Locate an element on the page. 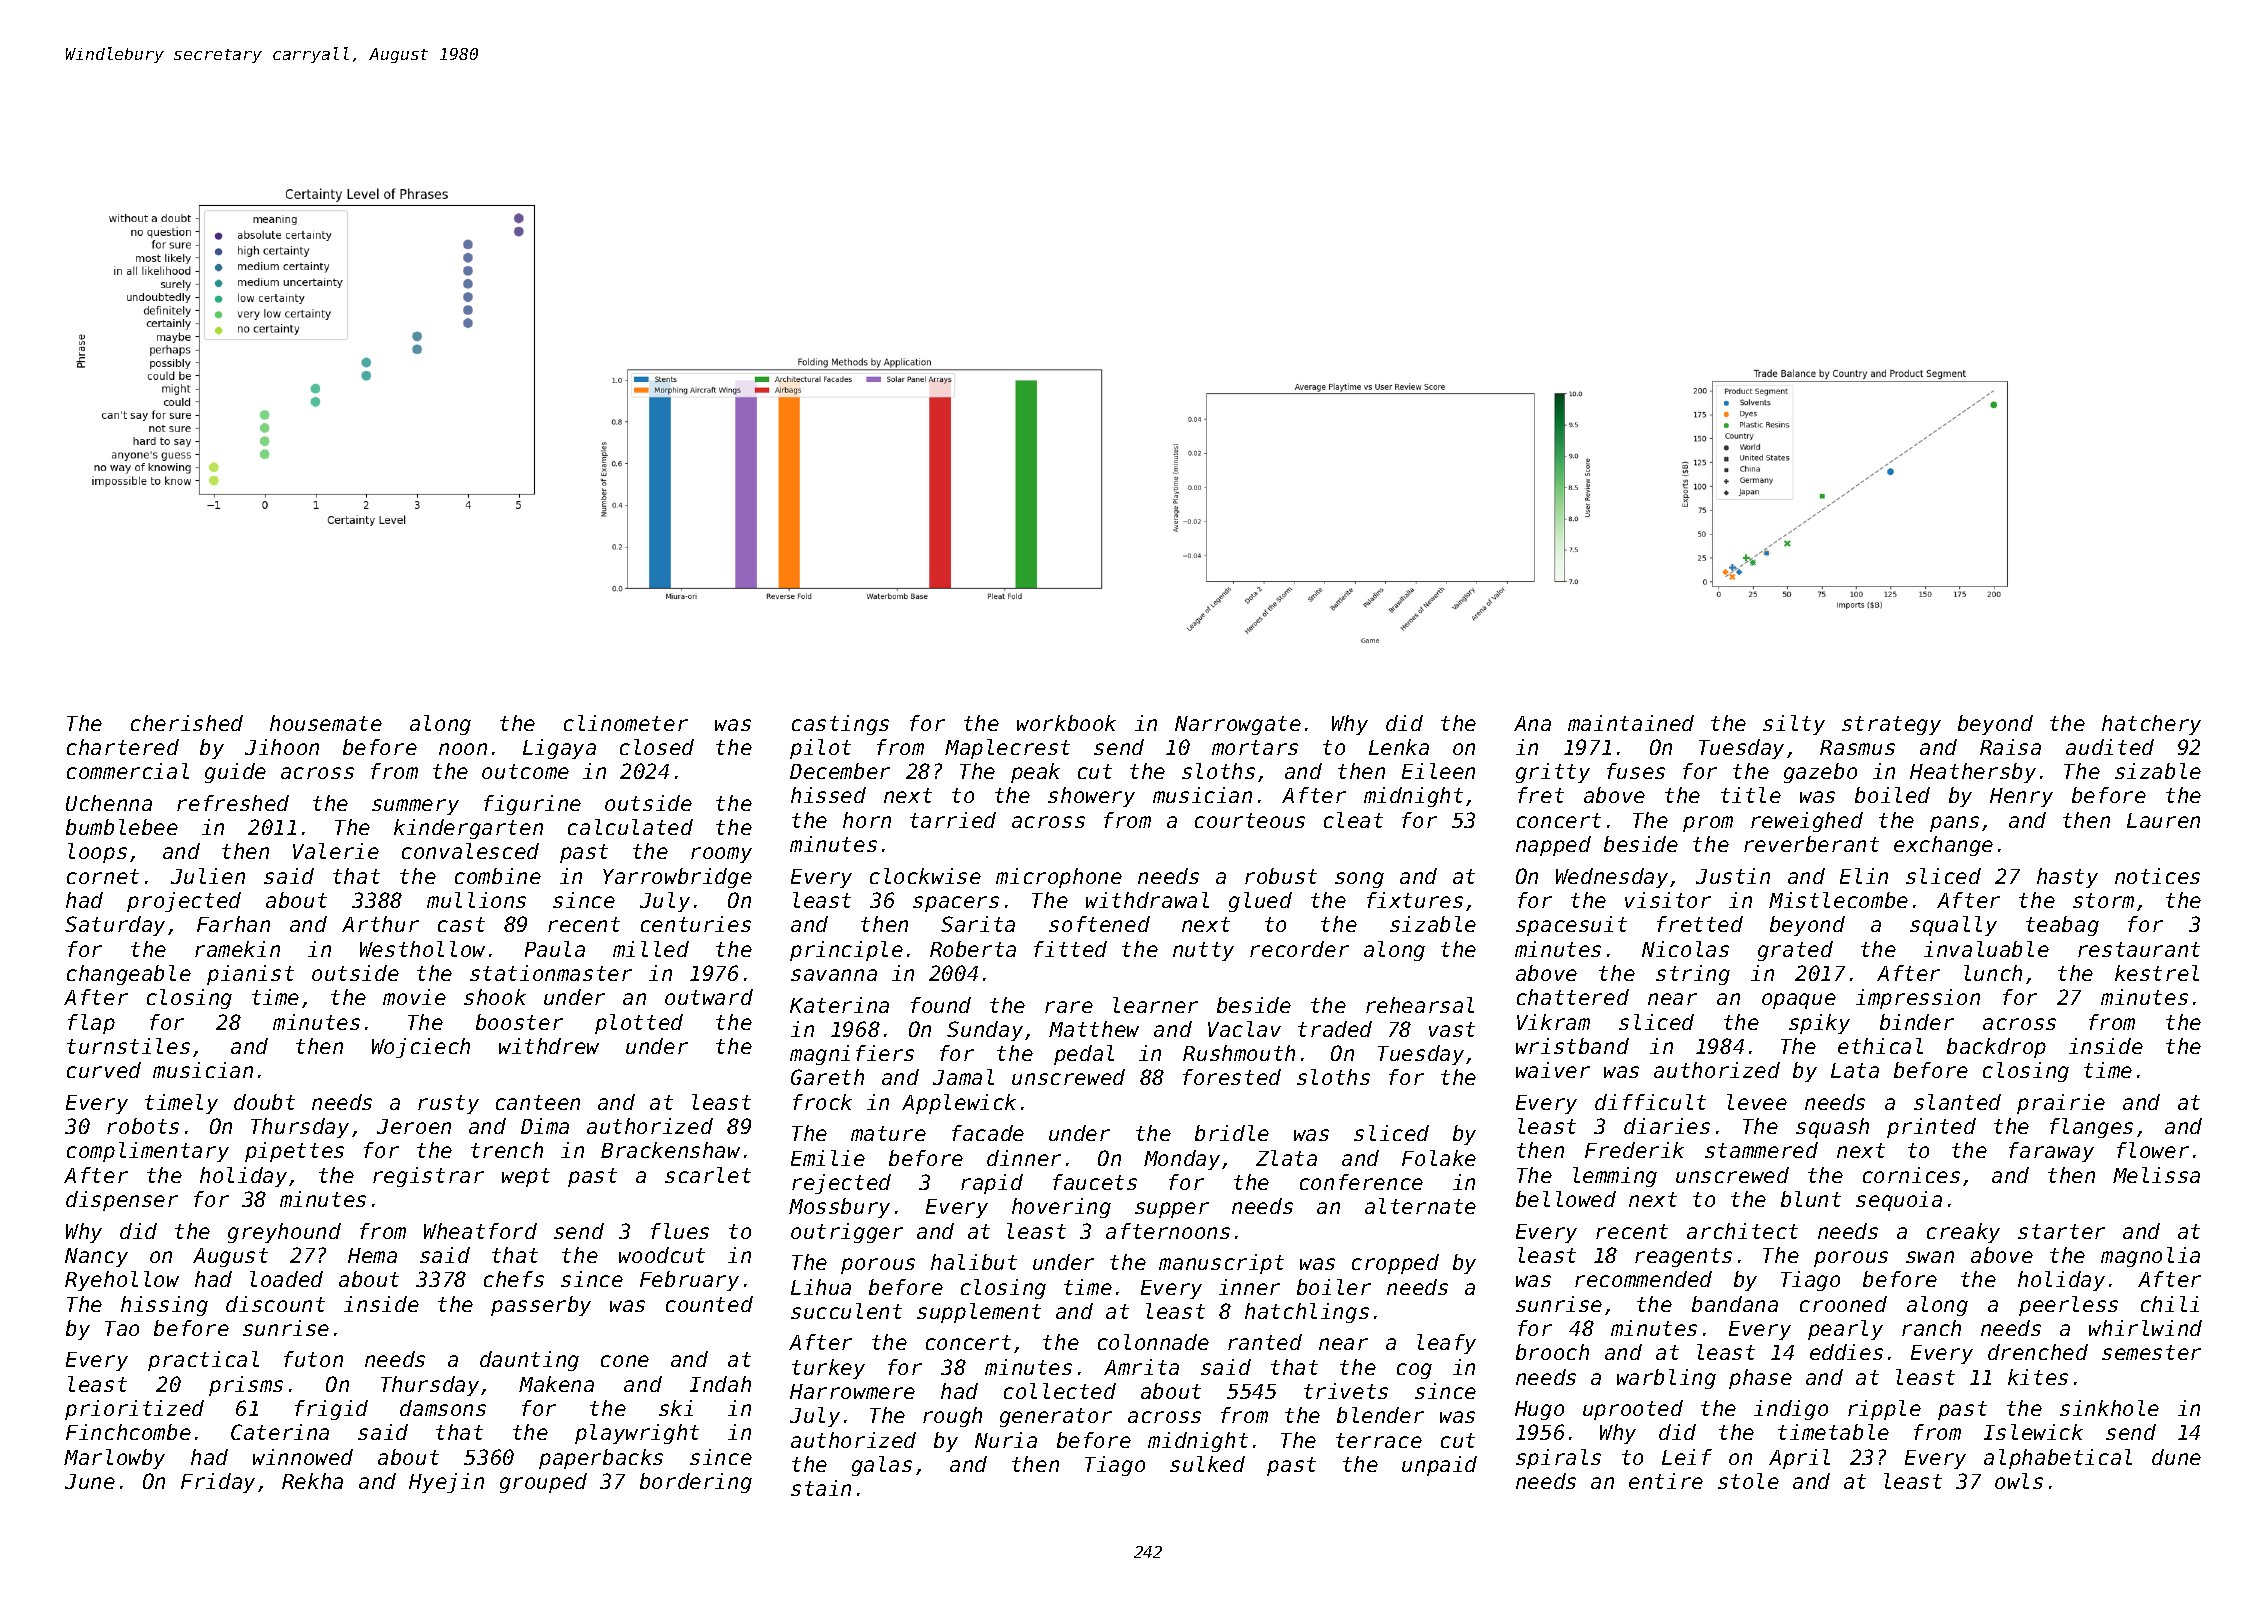 This page has height=1604, width=2268. bumblebee is located at coordinates (122, 827).
